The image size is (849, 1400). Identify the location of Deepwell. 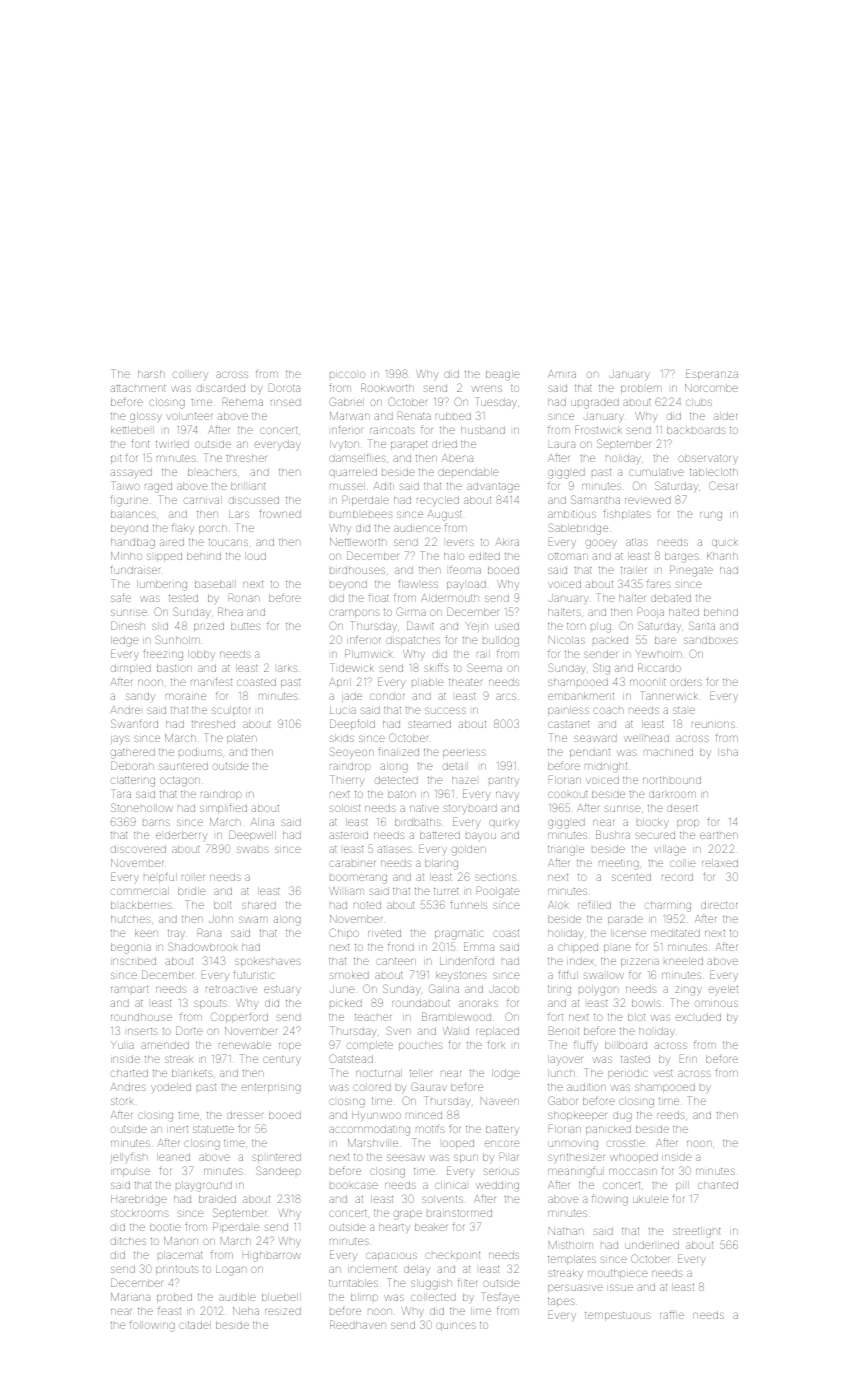
(252, 835).
